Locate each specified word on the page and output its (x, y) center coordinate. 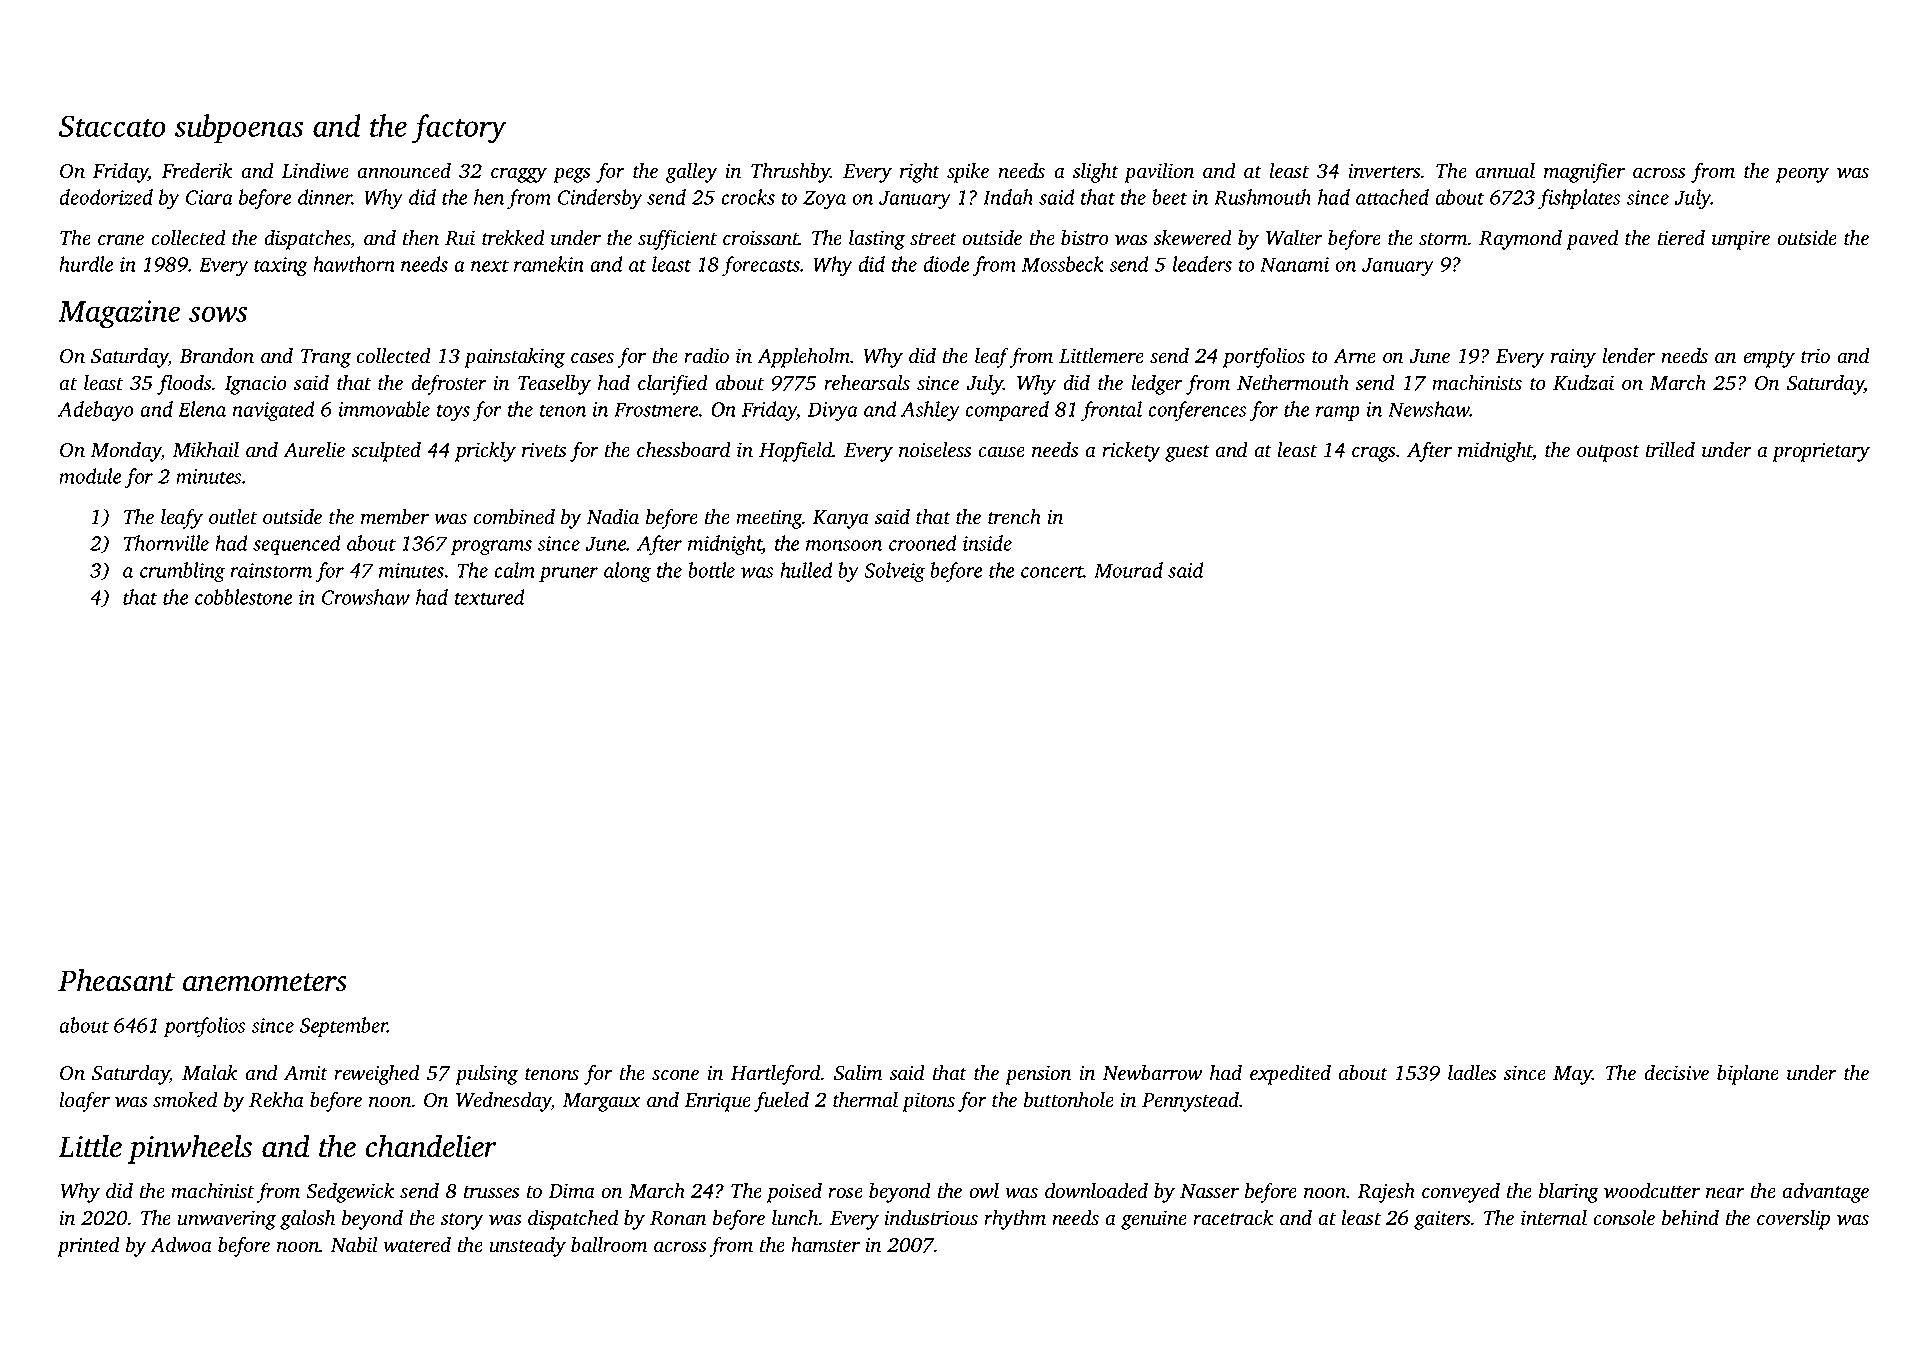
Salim (858, 1073)
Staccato (112, 126)
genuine (1154, 1220)
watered (417, 1245)
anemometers (265, 982)
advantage (1825, 1193)
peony (1802, 175)
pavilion (1159, 173)
